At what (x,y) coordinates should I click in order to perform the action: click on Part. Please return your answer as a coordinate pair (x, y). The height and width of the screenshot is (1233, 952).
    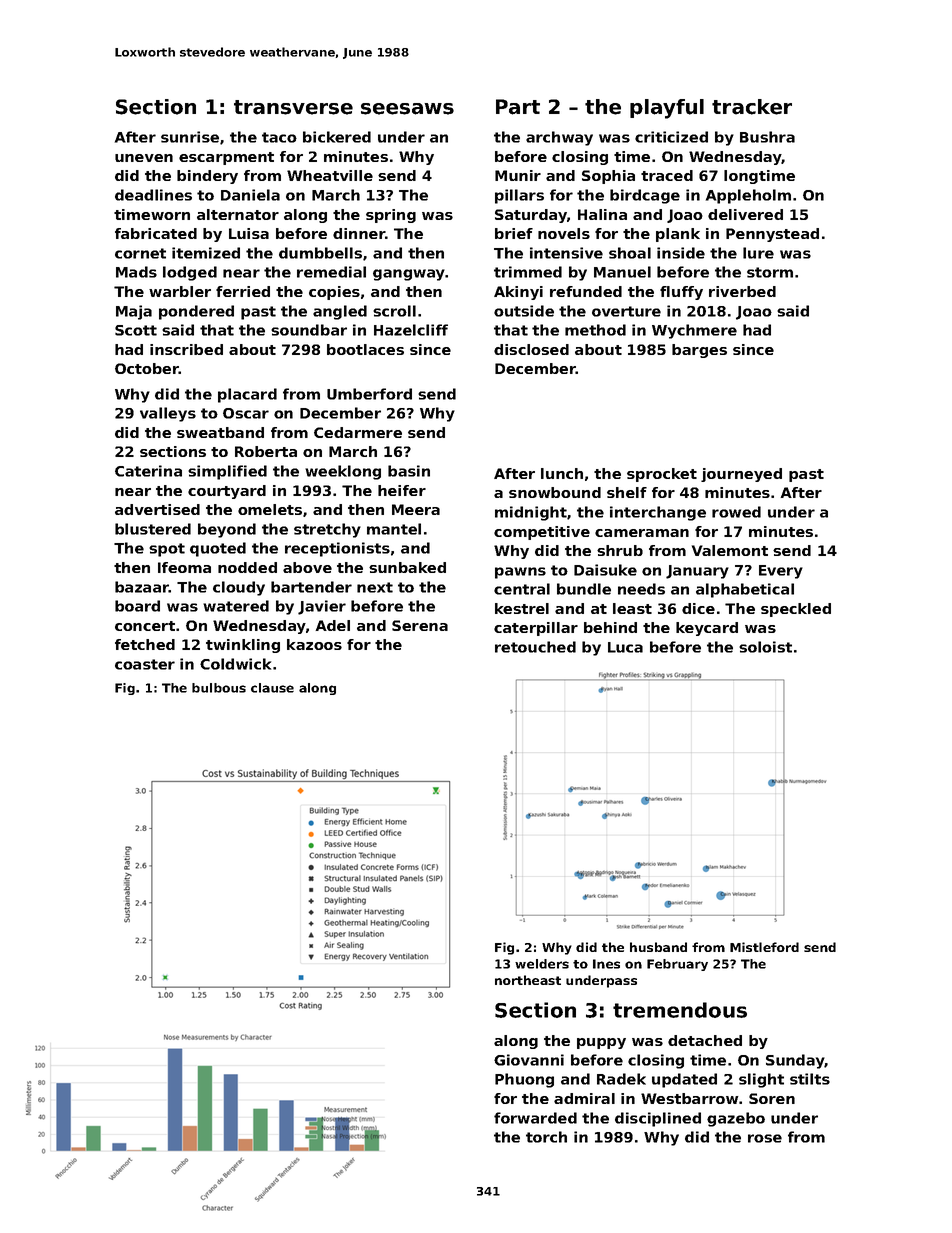
    Looking at the image, I should click on (518, 107).
